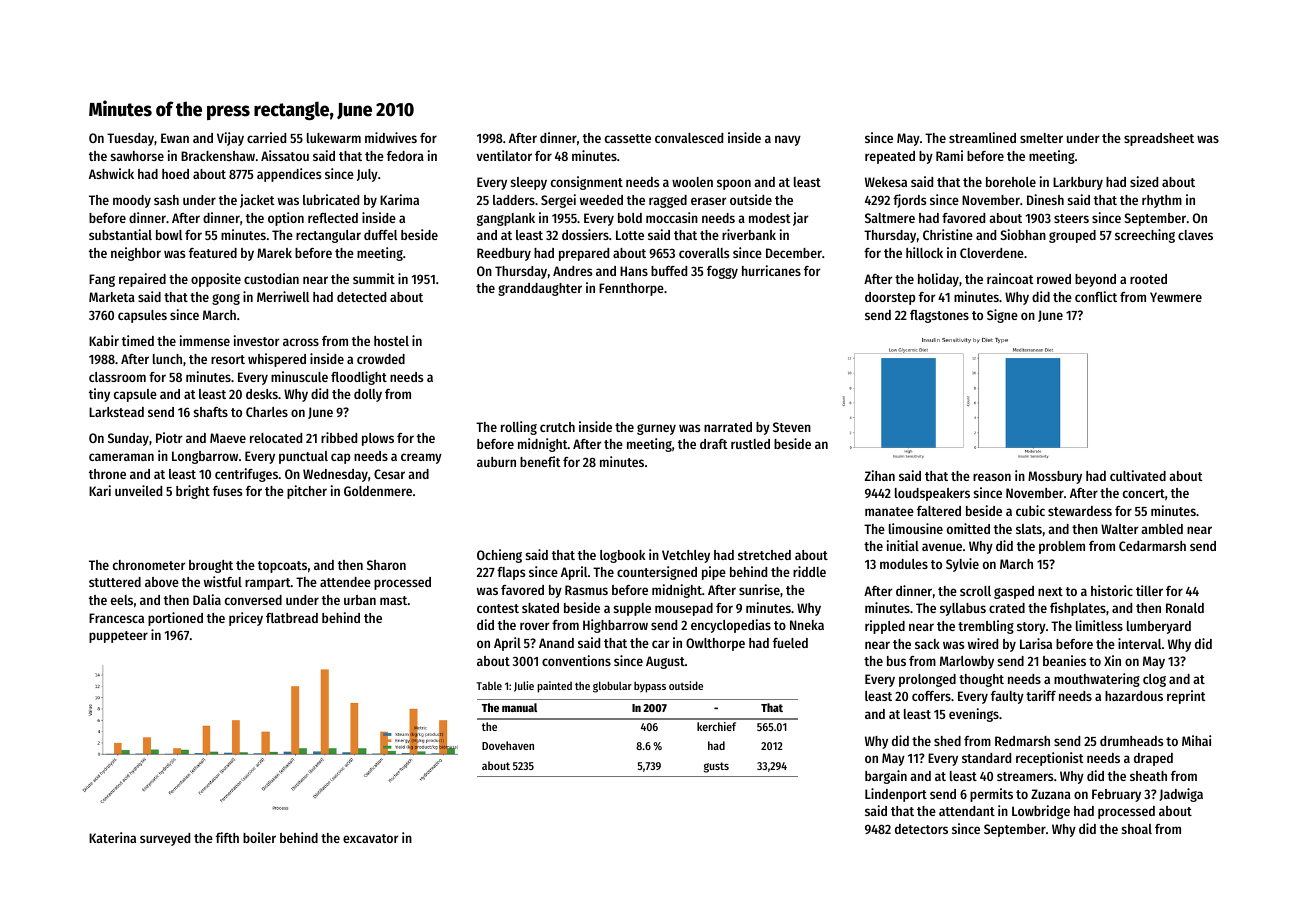  Describe the element at coordinates (307, 492) in the screenshot. I see `pitcher` at that location.
